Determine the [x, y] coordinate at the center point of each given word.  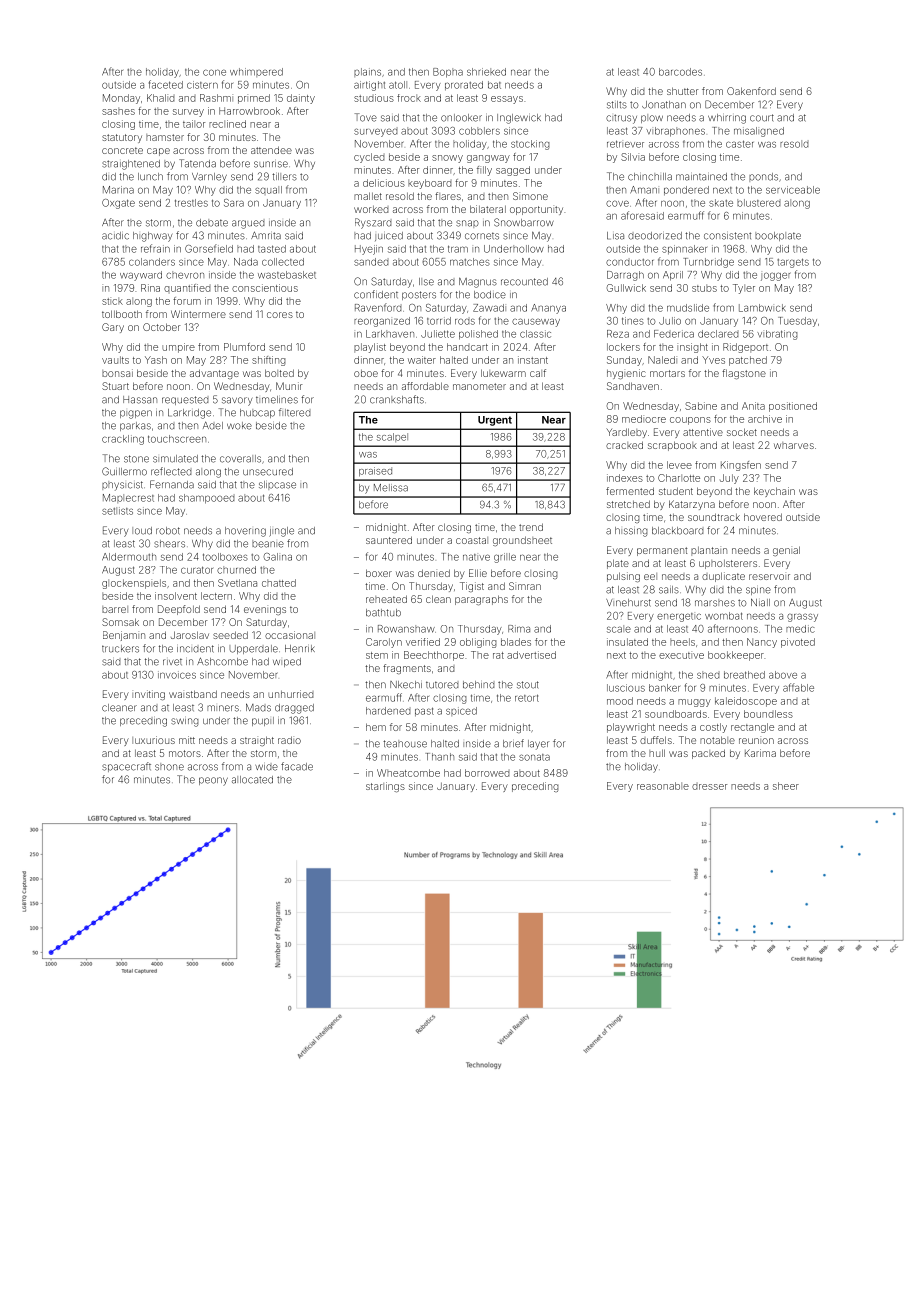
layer [539, 745]
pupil [263, 721]
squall [268, 190]
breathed [744, 675]
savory [237, 401]
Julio [670, 321]
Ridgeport [745, 348]
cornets [482, 236]
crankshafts [397, 399]
